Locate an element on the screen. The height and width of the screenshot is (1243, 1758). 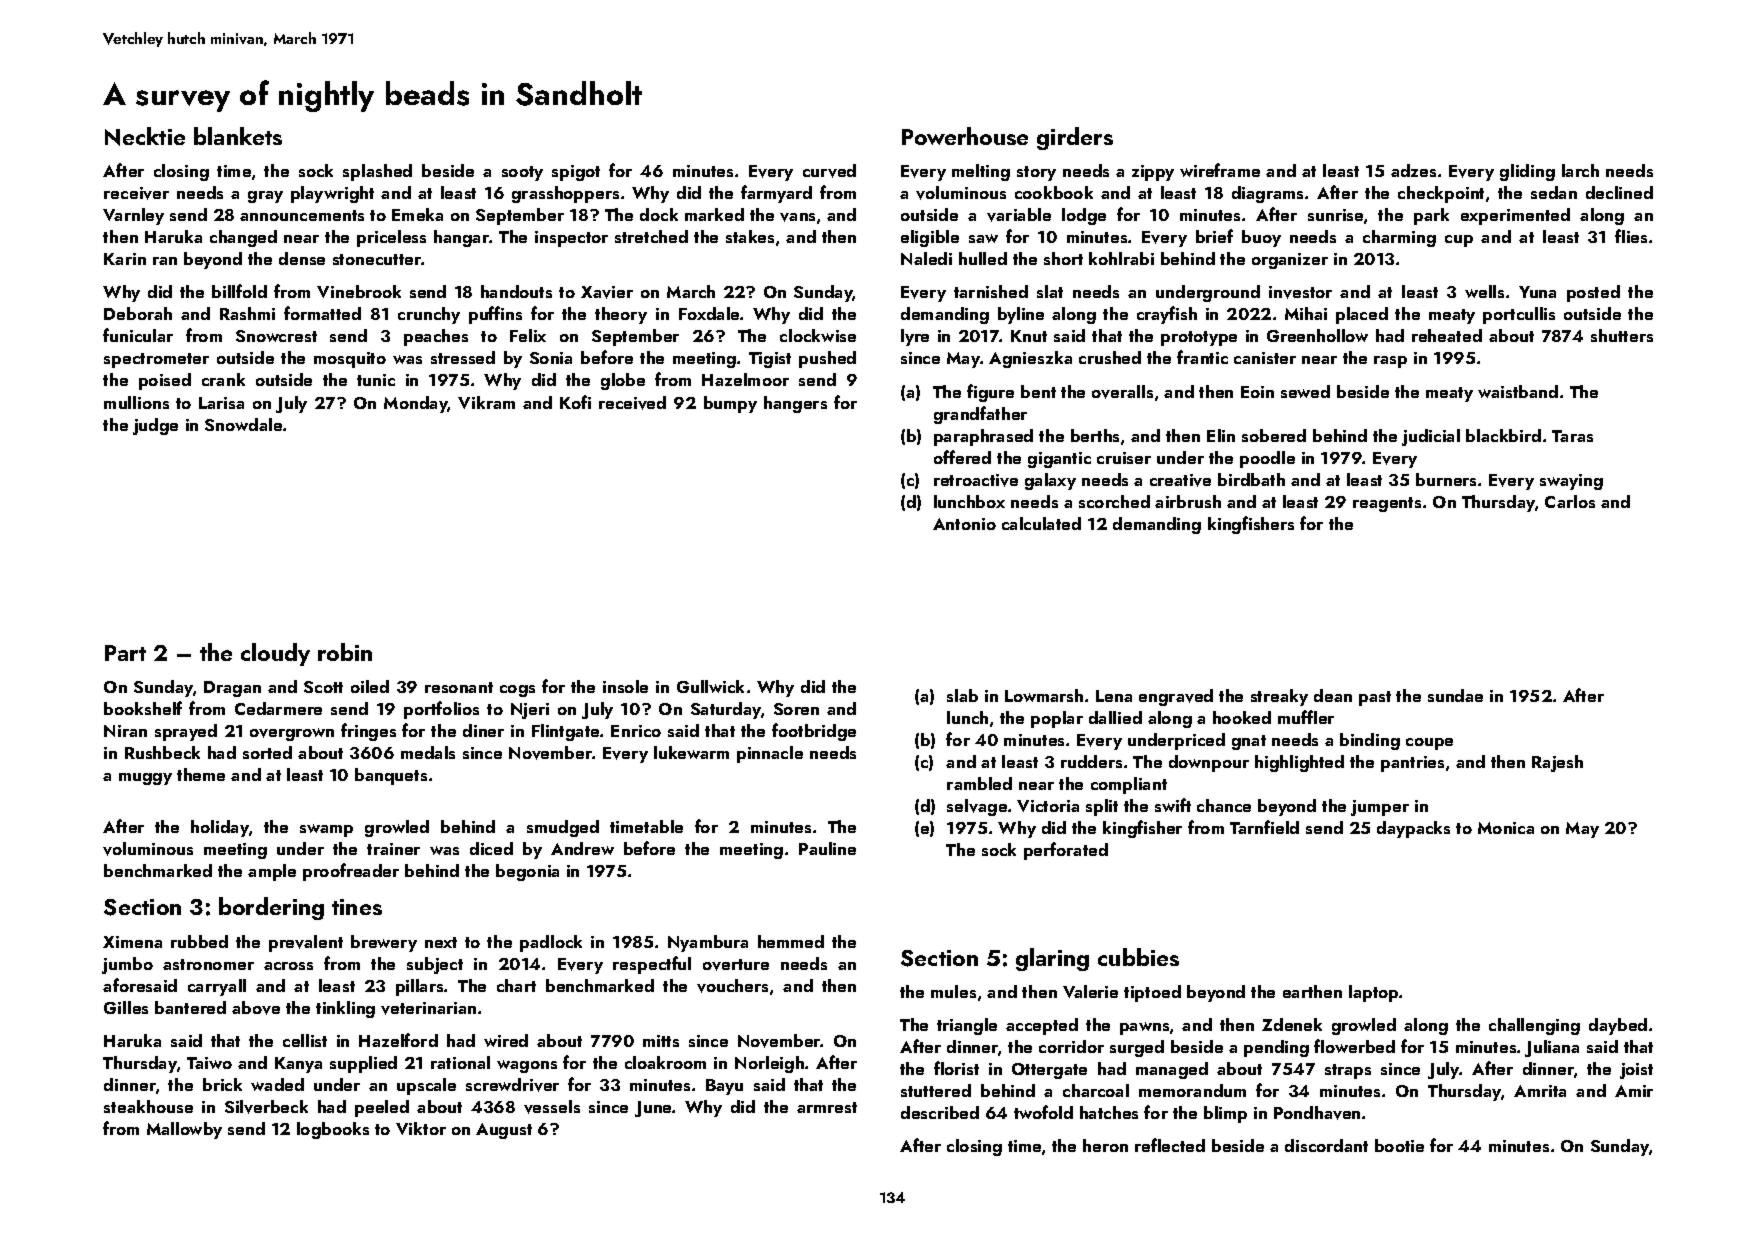
August is located at coordinates (504, 1131).
